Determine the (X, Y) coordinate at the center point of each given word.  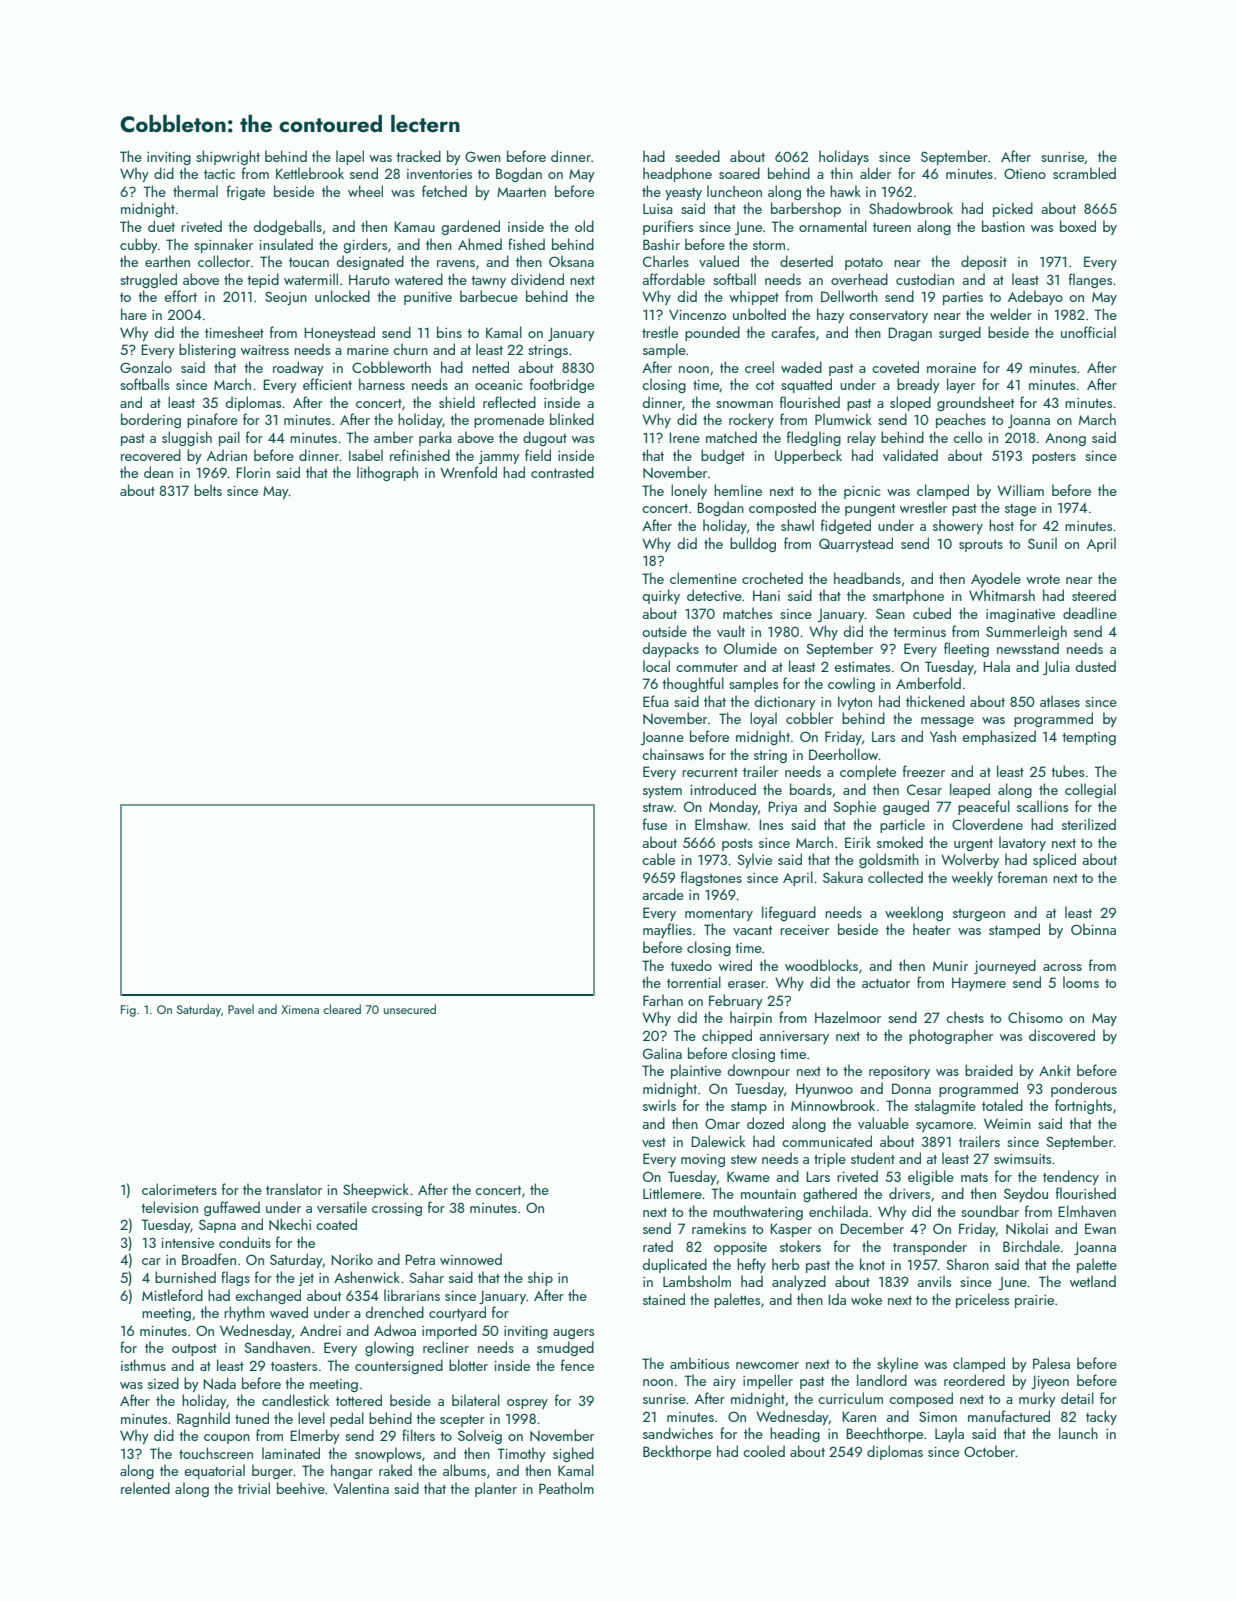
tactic (219, 174)
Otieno (1025, 173)
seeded (697, 156)
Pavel (241, 1009)
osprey (527, 1404)
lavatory (1022, 843)
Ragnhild (203, 1419)
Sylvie (754, 860)
